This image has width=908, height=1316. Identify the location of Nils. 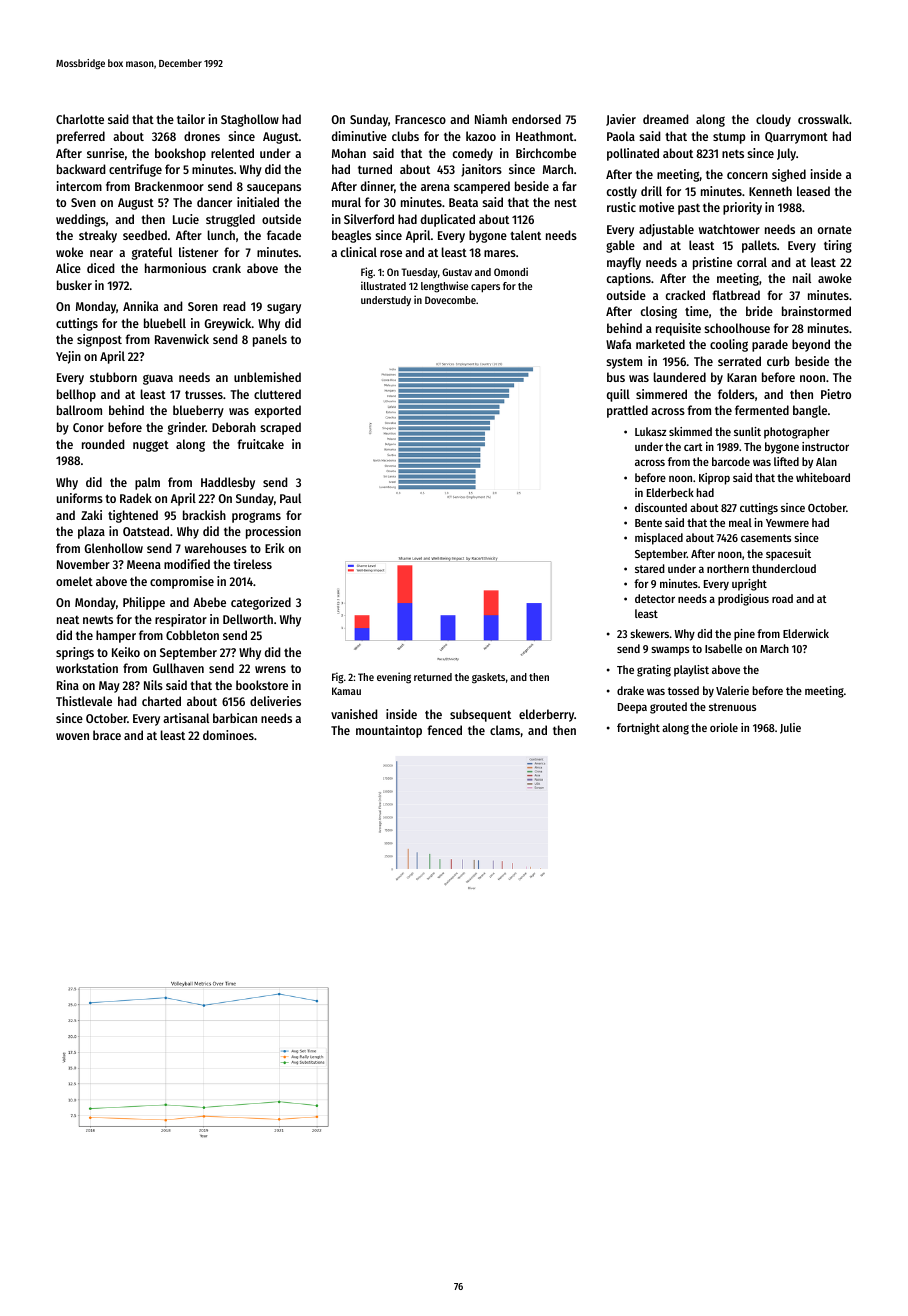
(153, 685).
